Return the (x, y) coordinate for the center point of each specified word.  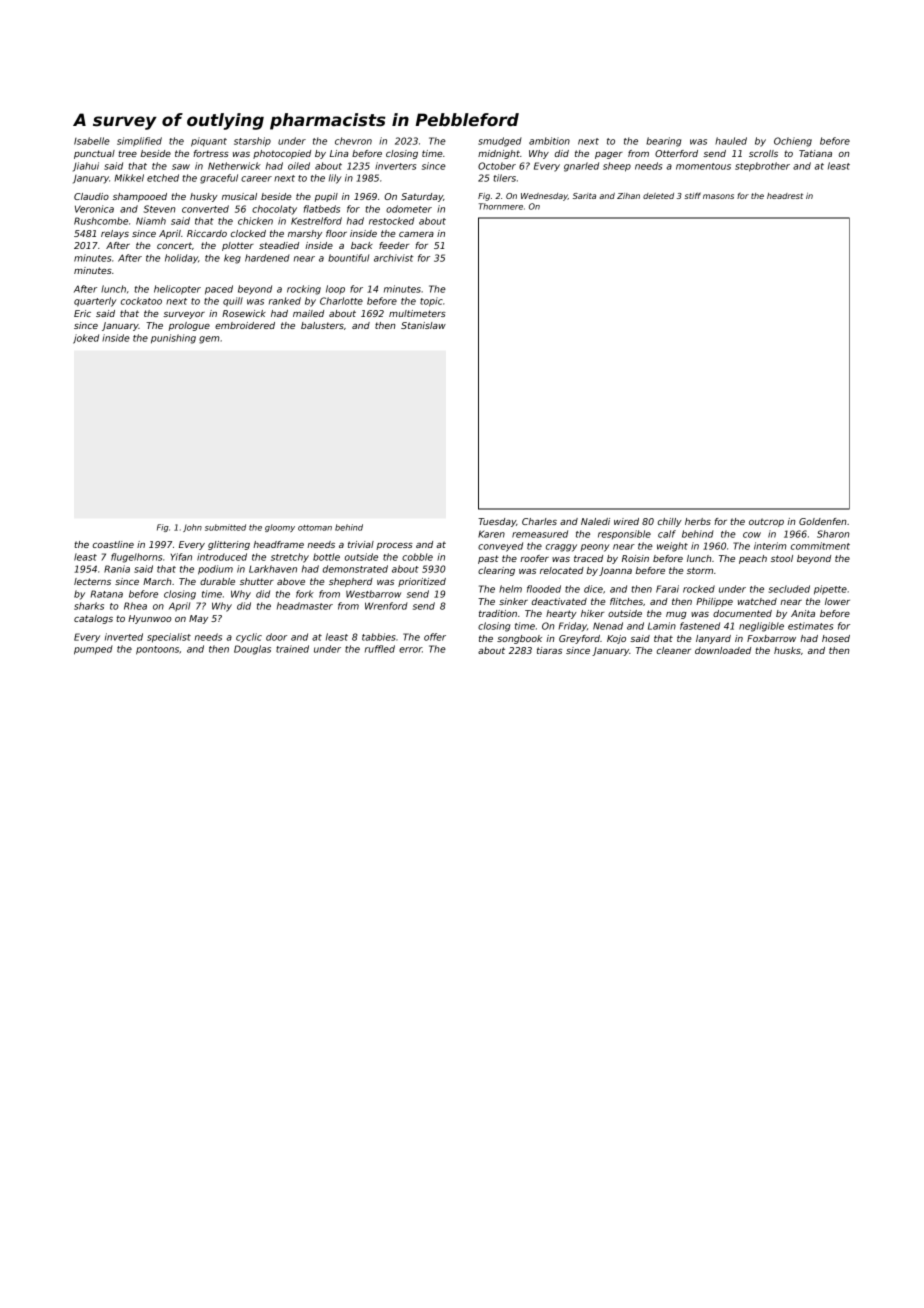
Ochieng (793, 142)
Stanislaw (423, 325)
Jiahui (86, 167)
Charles (539, 521)
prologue (189, 326)
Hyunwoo (150, 619)
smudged (500, 142)
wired (626, 521)
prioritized (422, 582)
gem (209, 340)
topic (431, 302)
